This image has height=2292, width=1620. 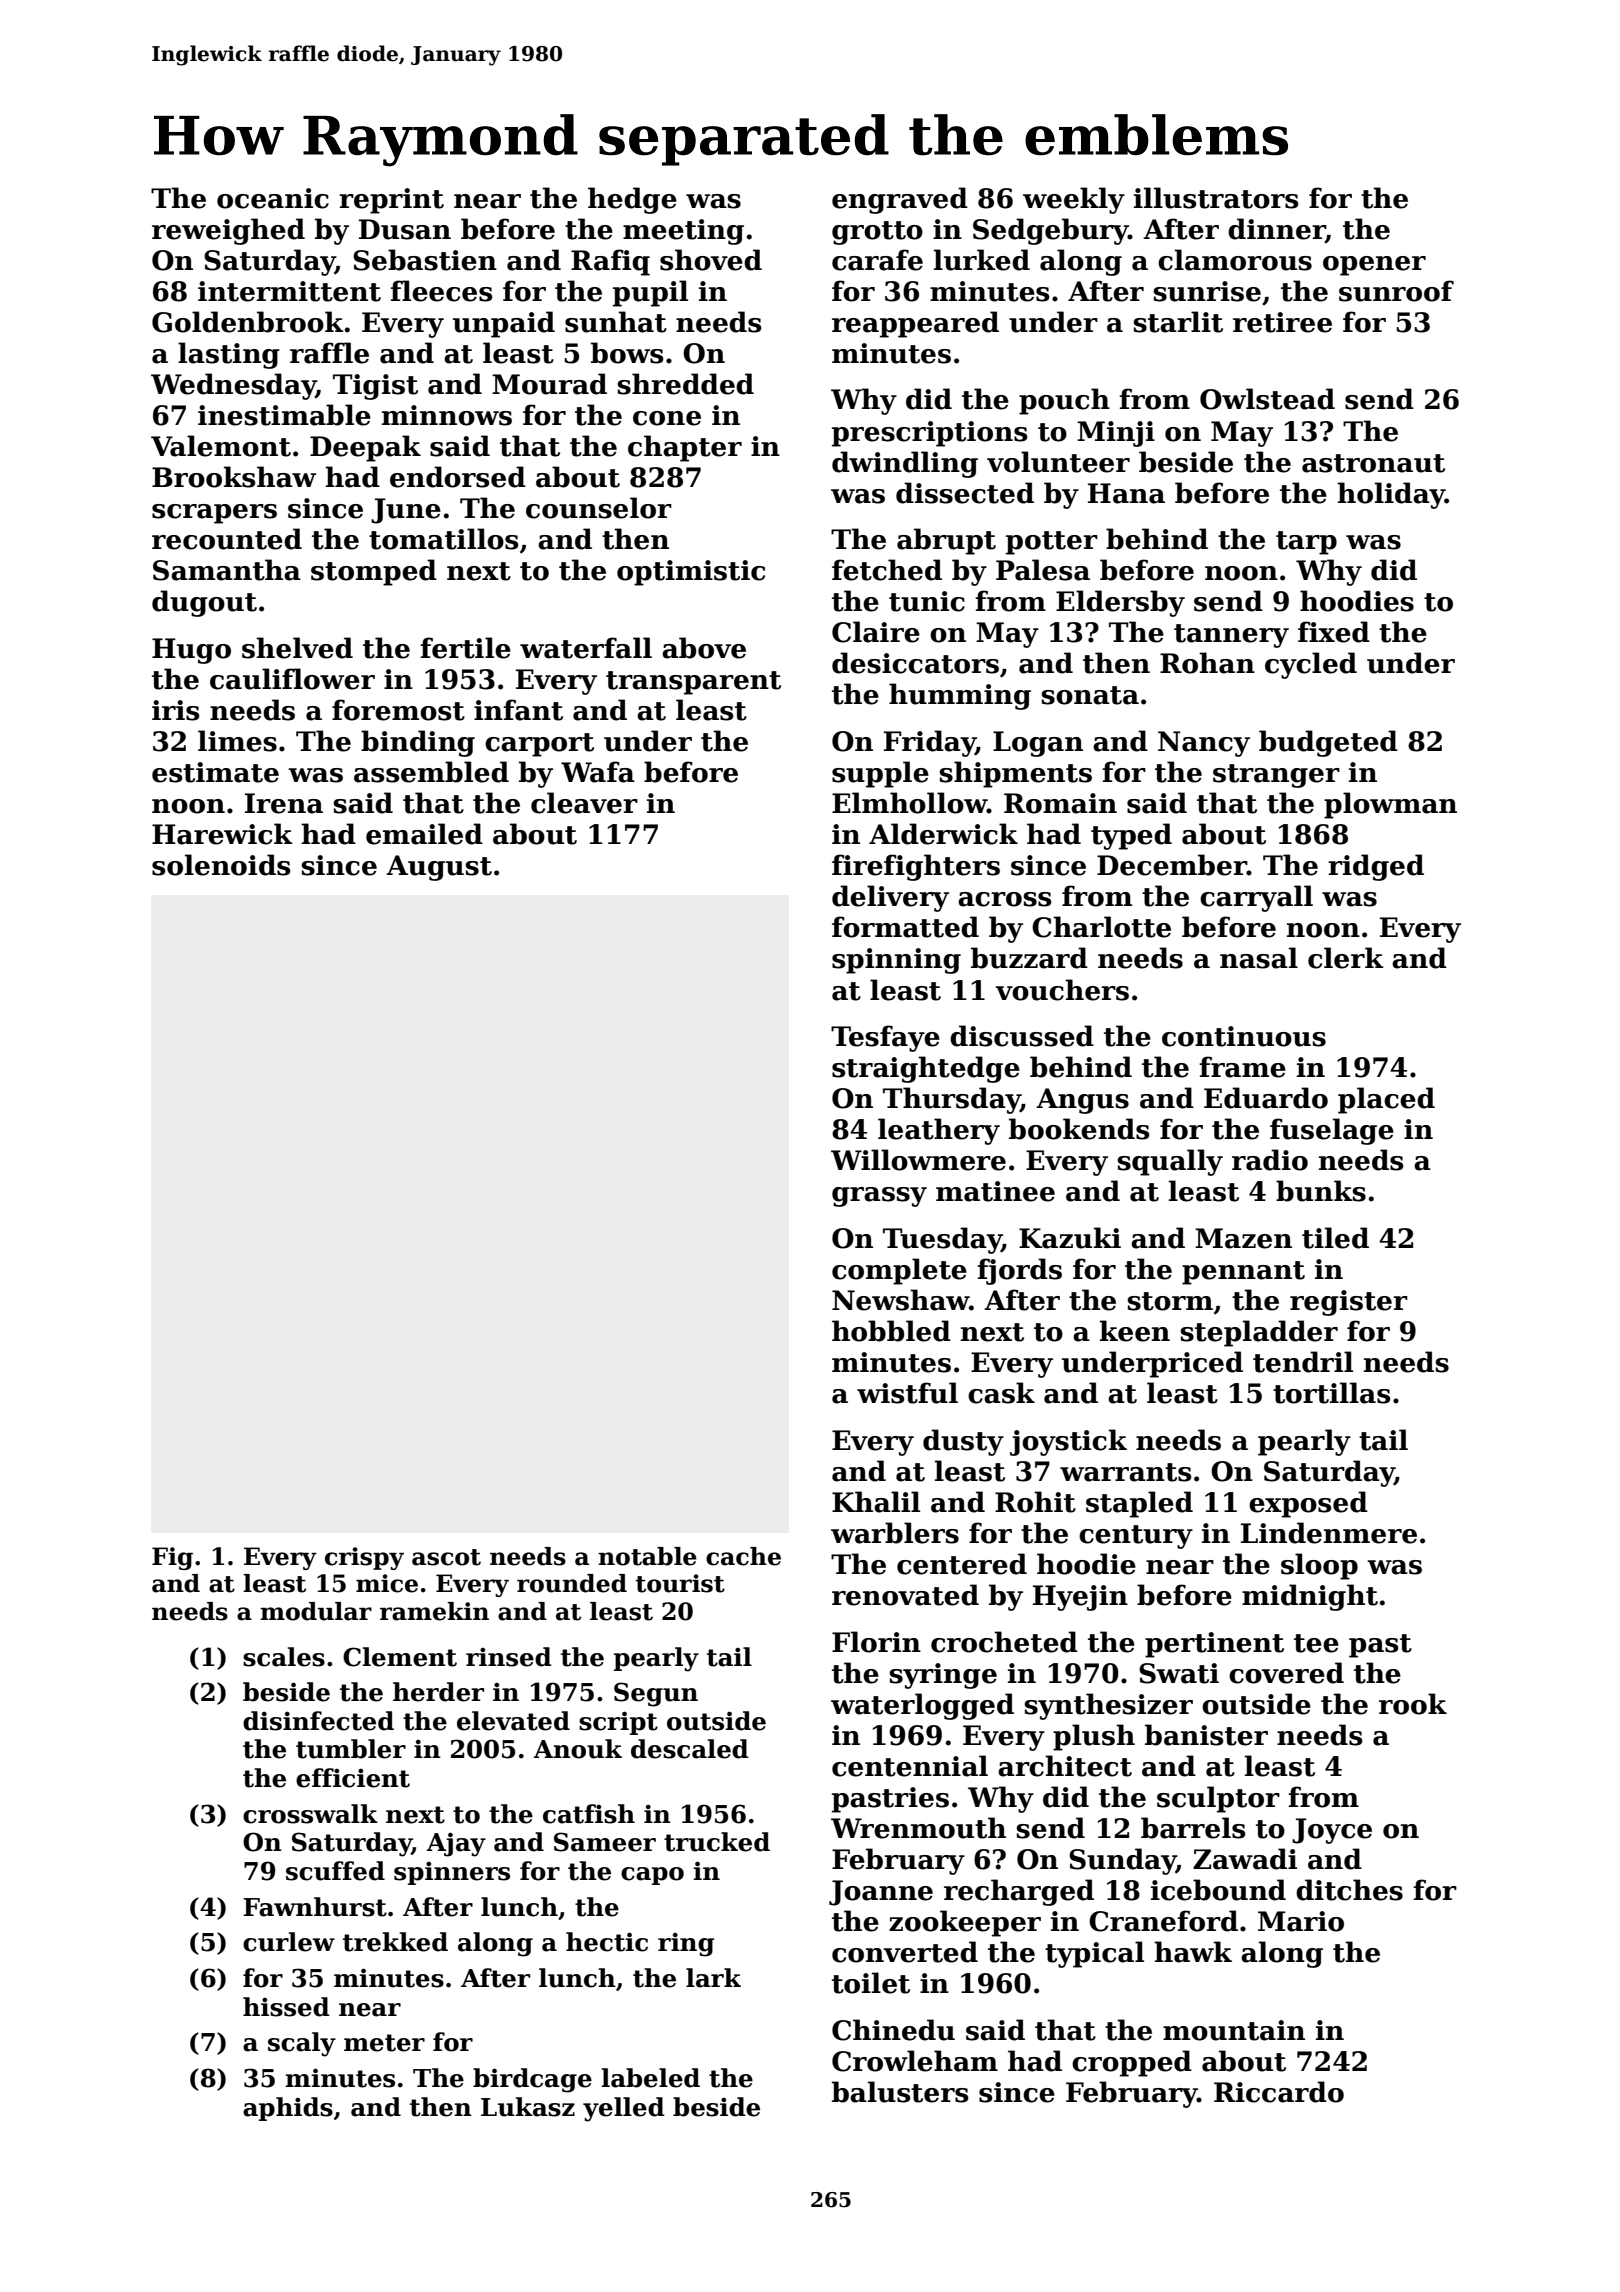 What do you see at coordinates (743, 1556) in the image?
I see `cache` at bounding box center [743, 1556].
